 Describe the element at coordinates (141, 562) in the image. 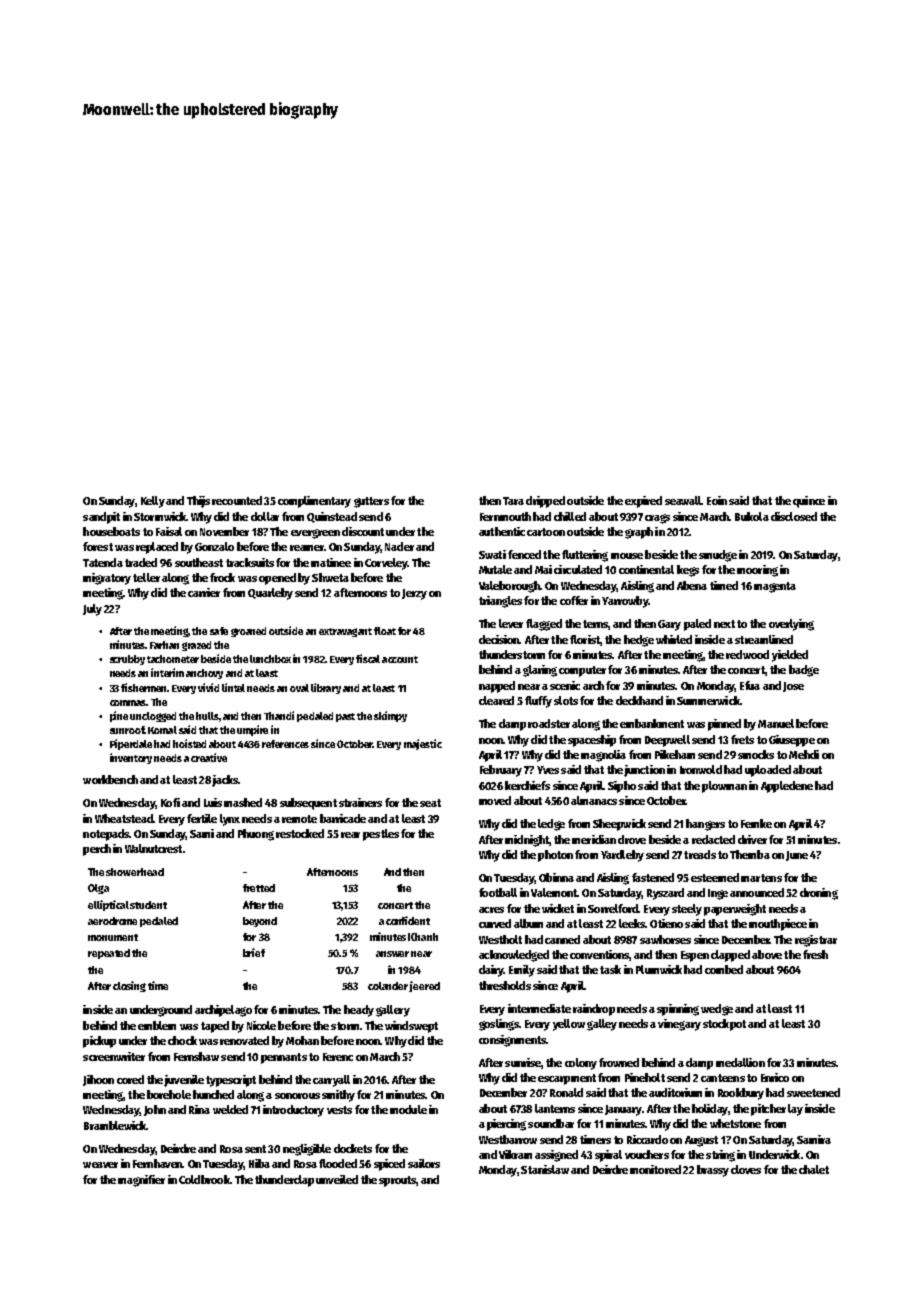

I see `traded` at that location.
